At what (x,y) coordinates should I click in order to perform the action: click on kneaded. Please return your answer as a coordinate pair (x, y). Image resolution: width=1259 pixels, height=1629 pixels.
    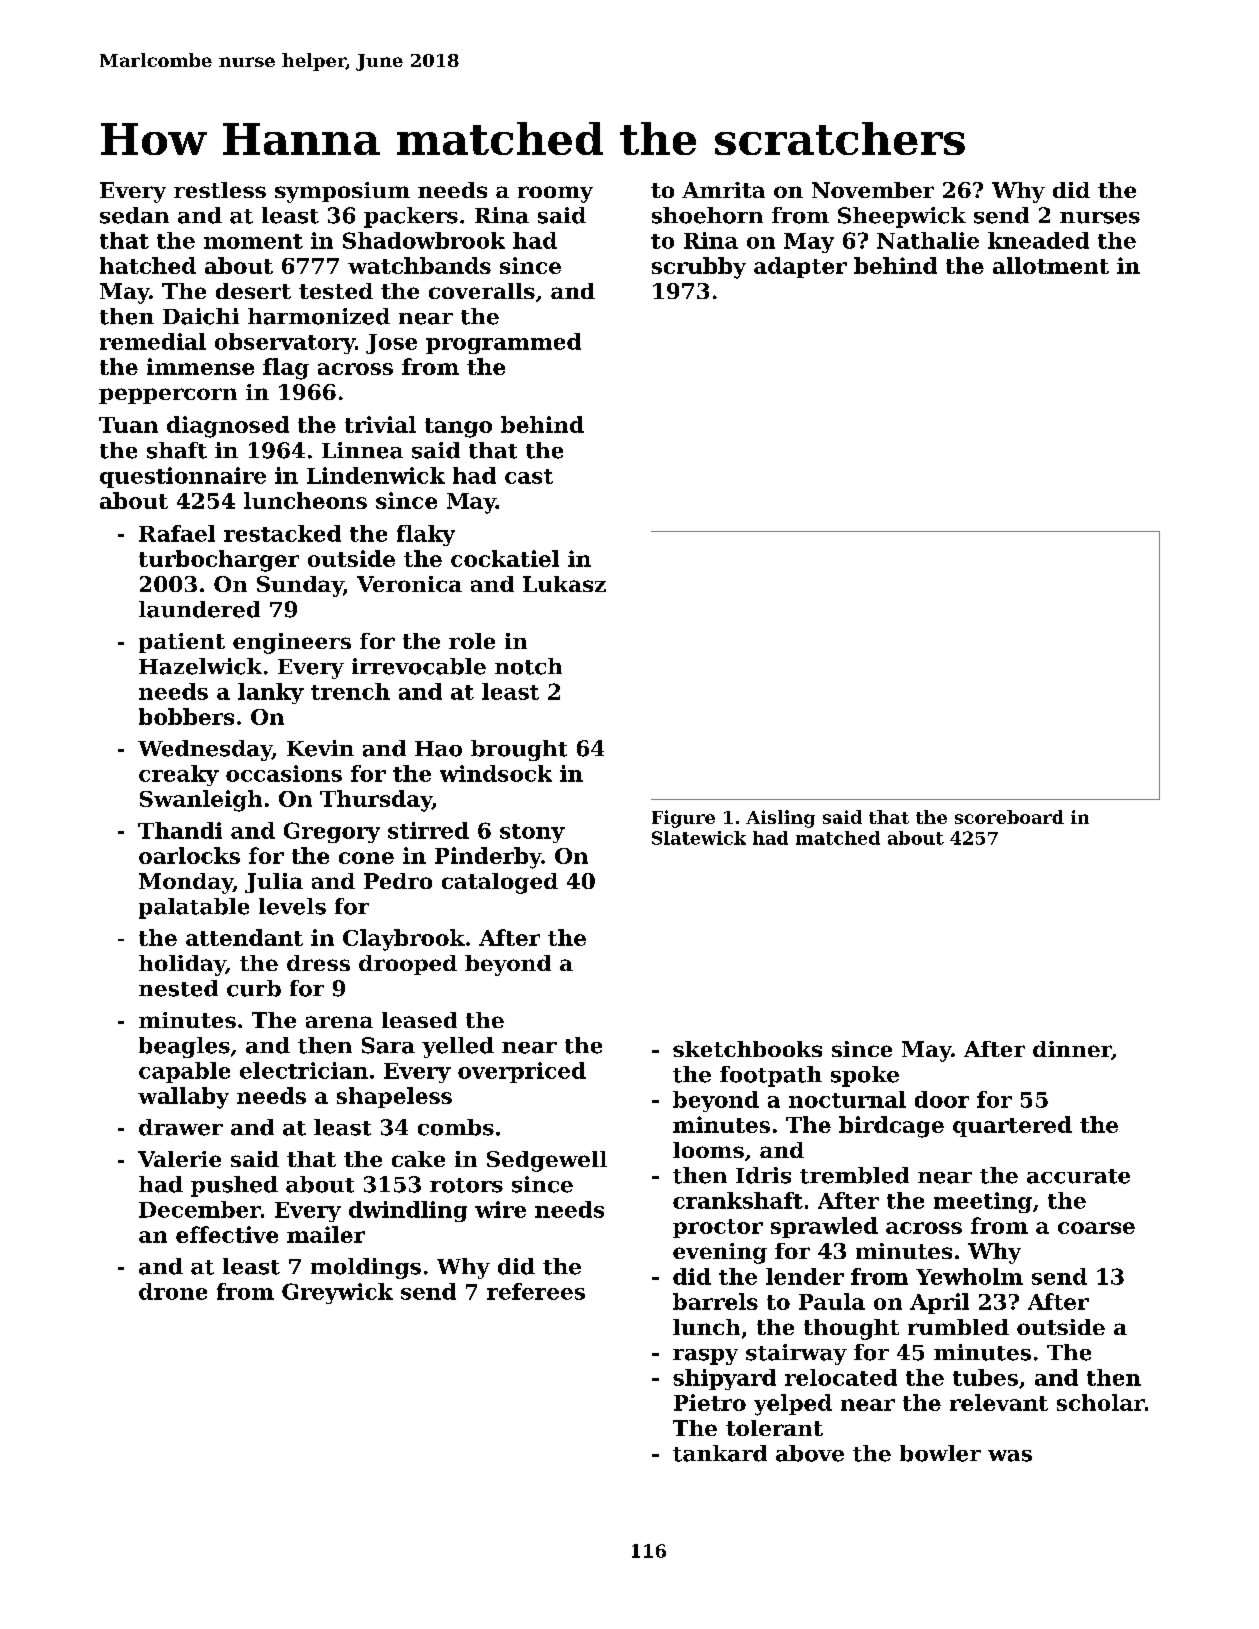
    Looking at the image, I should click on (1038, 240).
